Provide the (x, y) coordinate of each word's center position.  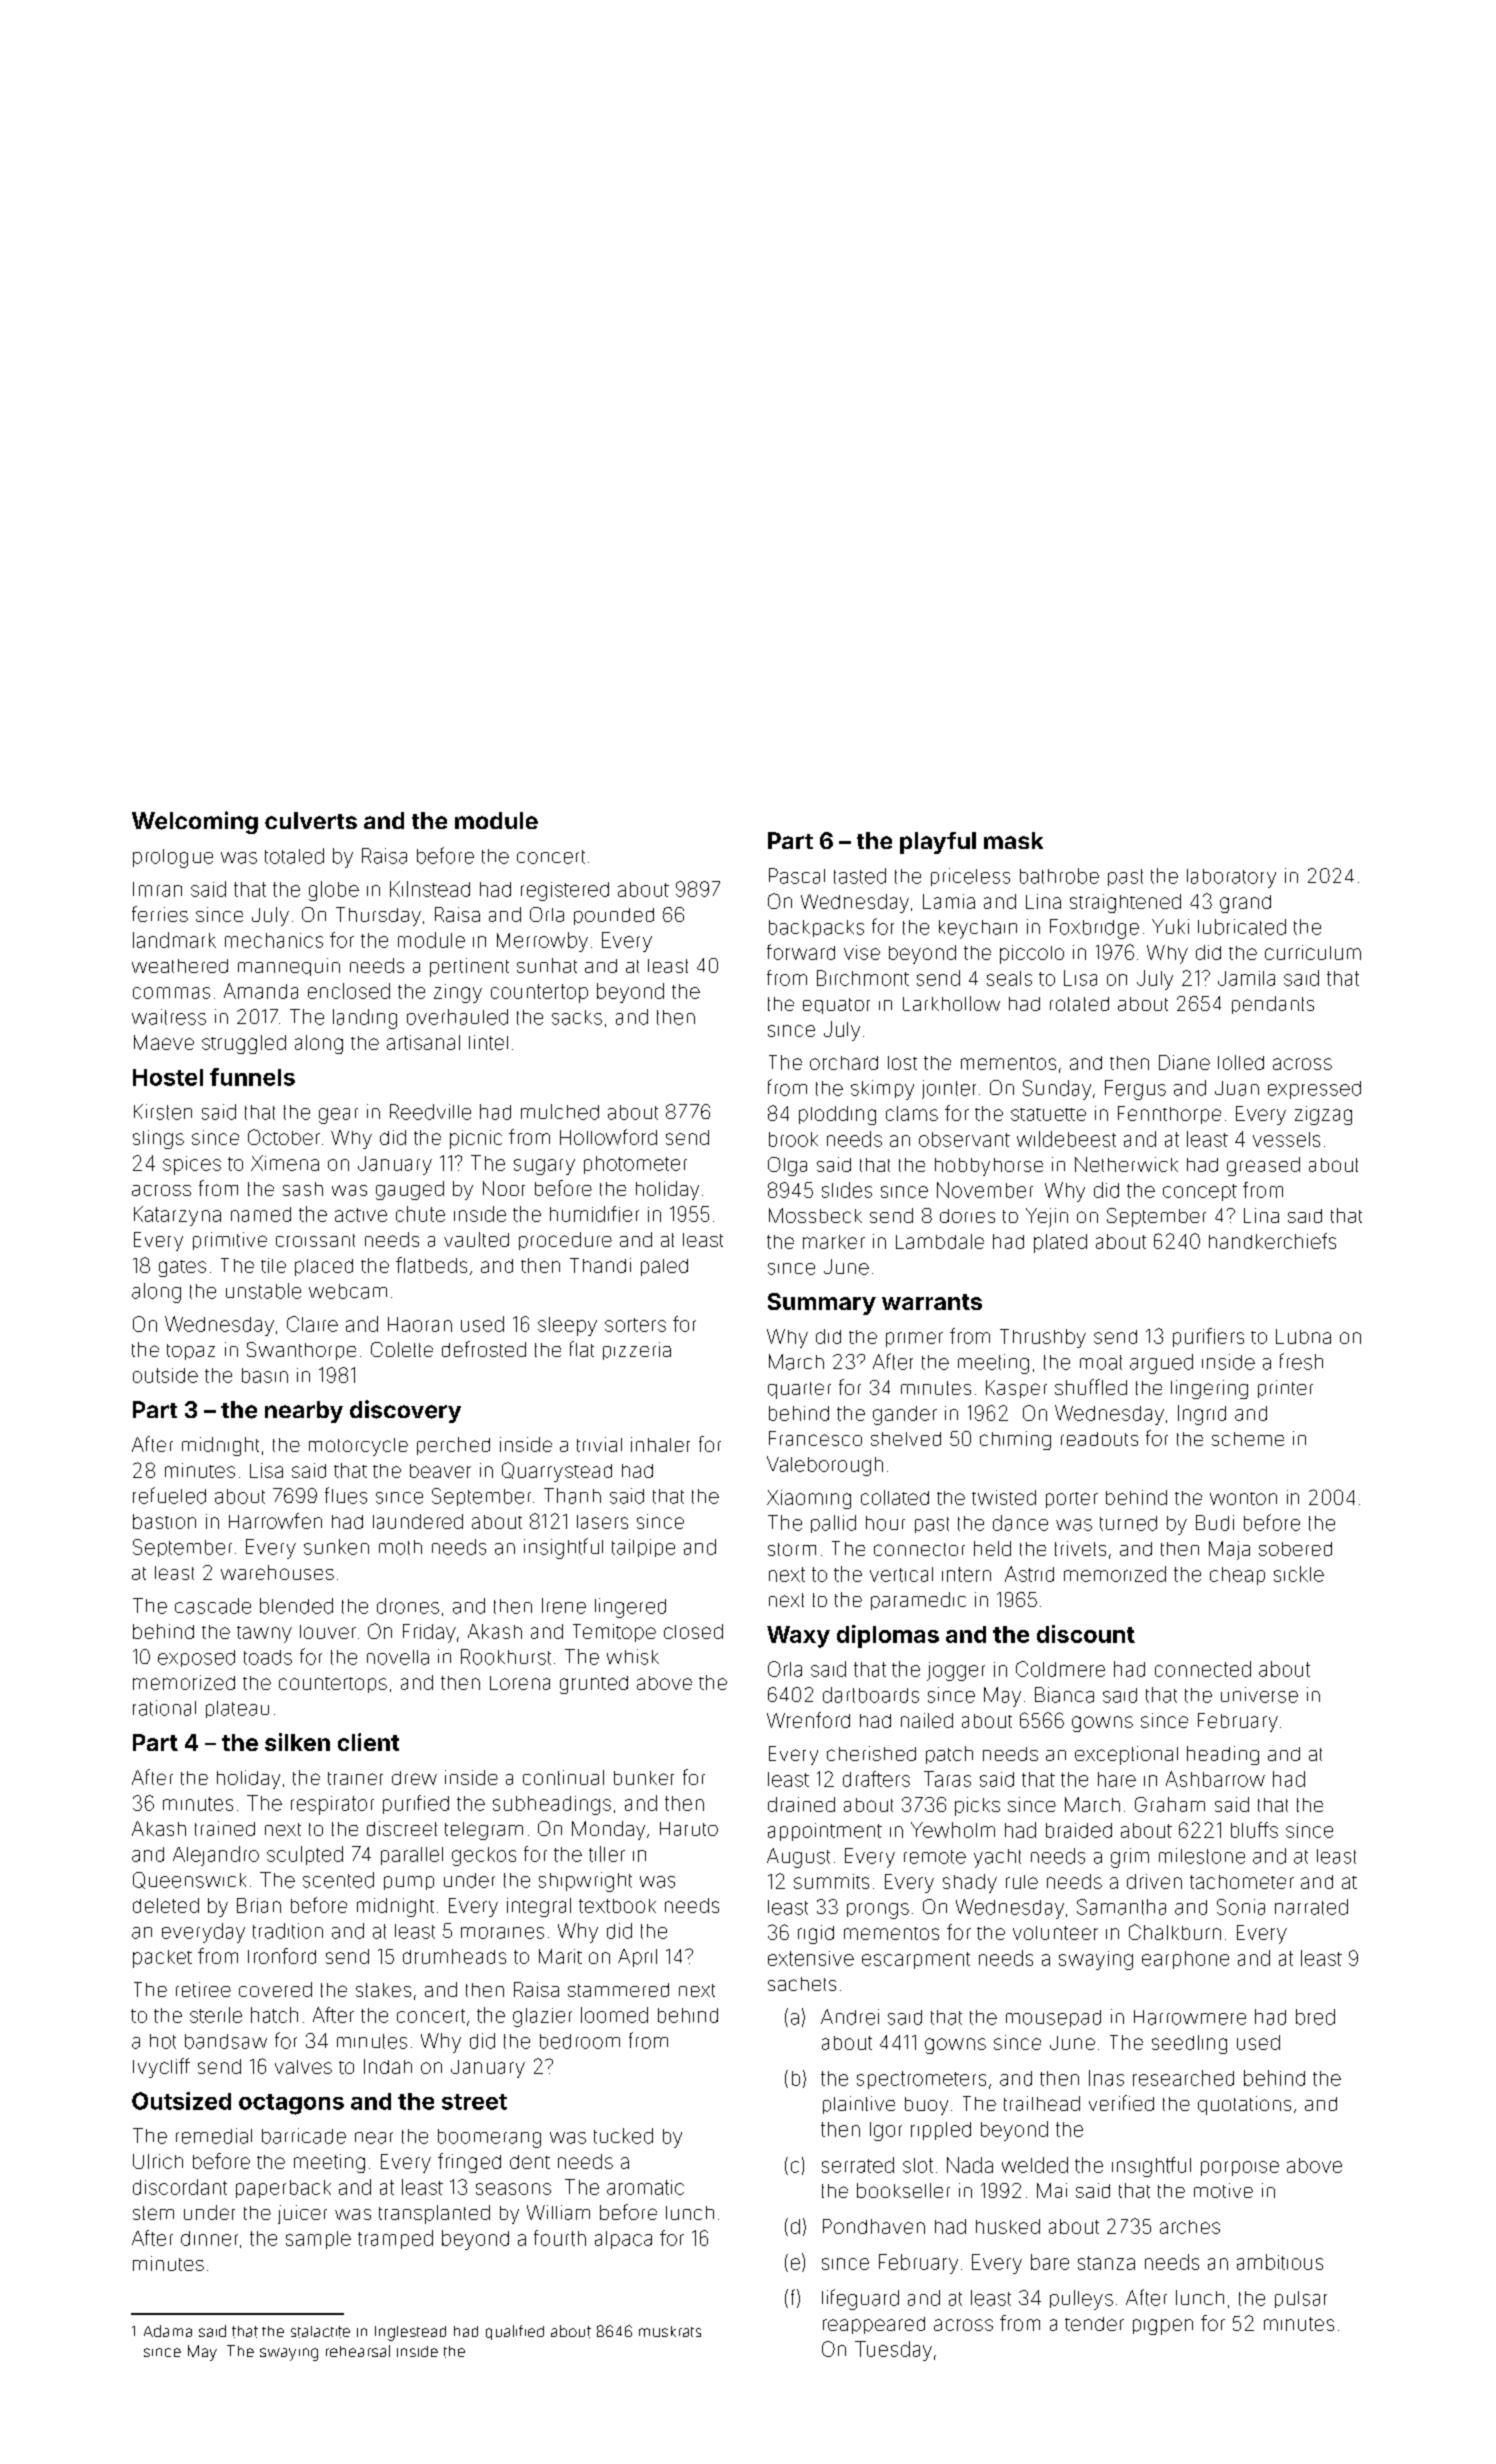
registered (565, 891)
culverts (311, 820)
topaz (191, 1352)
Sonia (1241, 1907)
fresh (1301, 1361)
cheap (1237, 1576)
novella (398, 1657)
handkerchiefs (1272, 1241)
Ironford (282, 1956)
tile (273, 1265)
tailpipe (643, 1548)
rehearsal (358, 2351)
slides (847, 1190)
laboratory (1231, 878)
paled (664, 1267)
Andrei (850, 2017)
